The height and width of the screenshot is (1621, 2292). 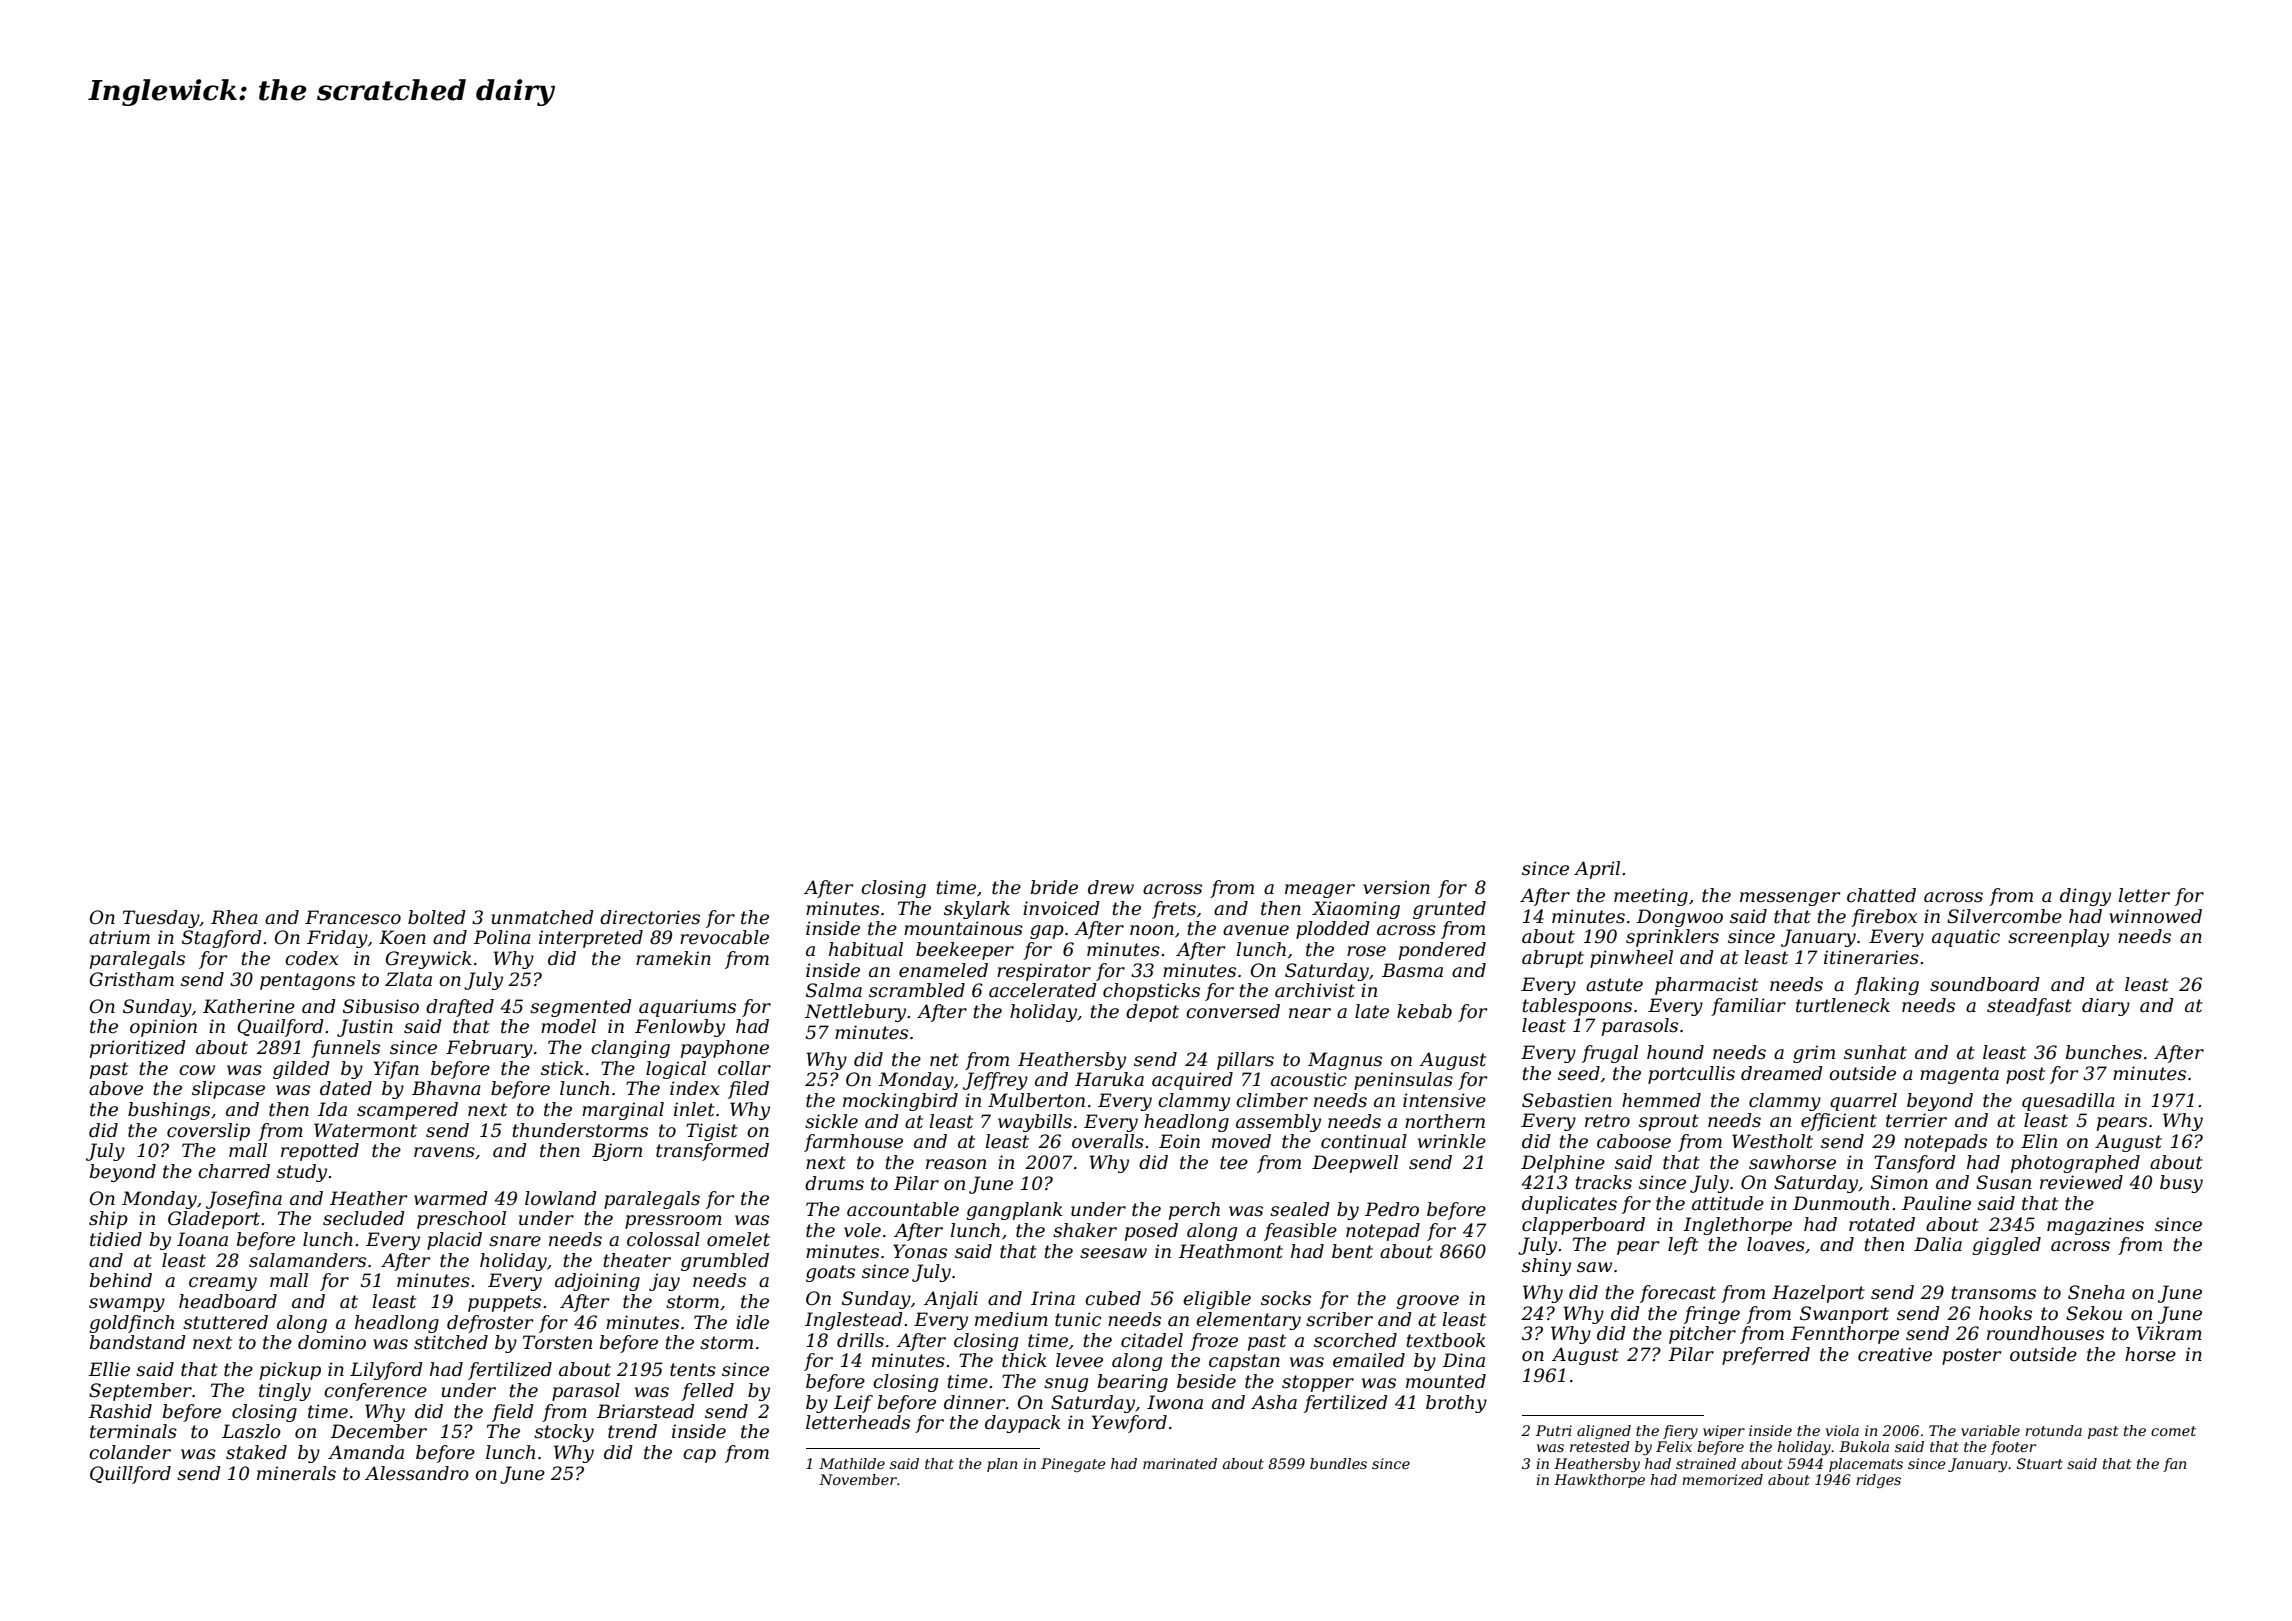 What do you see at coordinates (1355, 1164) in the screenshot?
I see `Deepwell` at bounding box center [1355, 1164].
